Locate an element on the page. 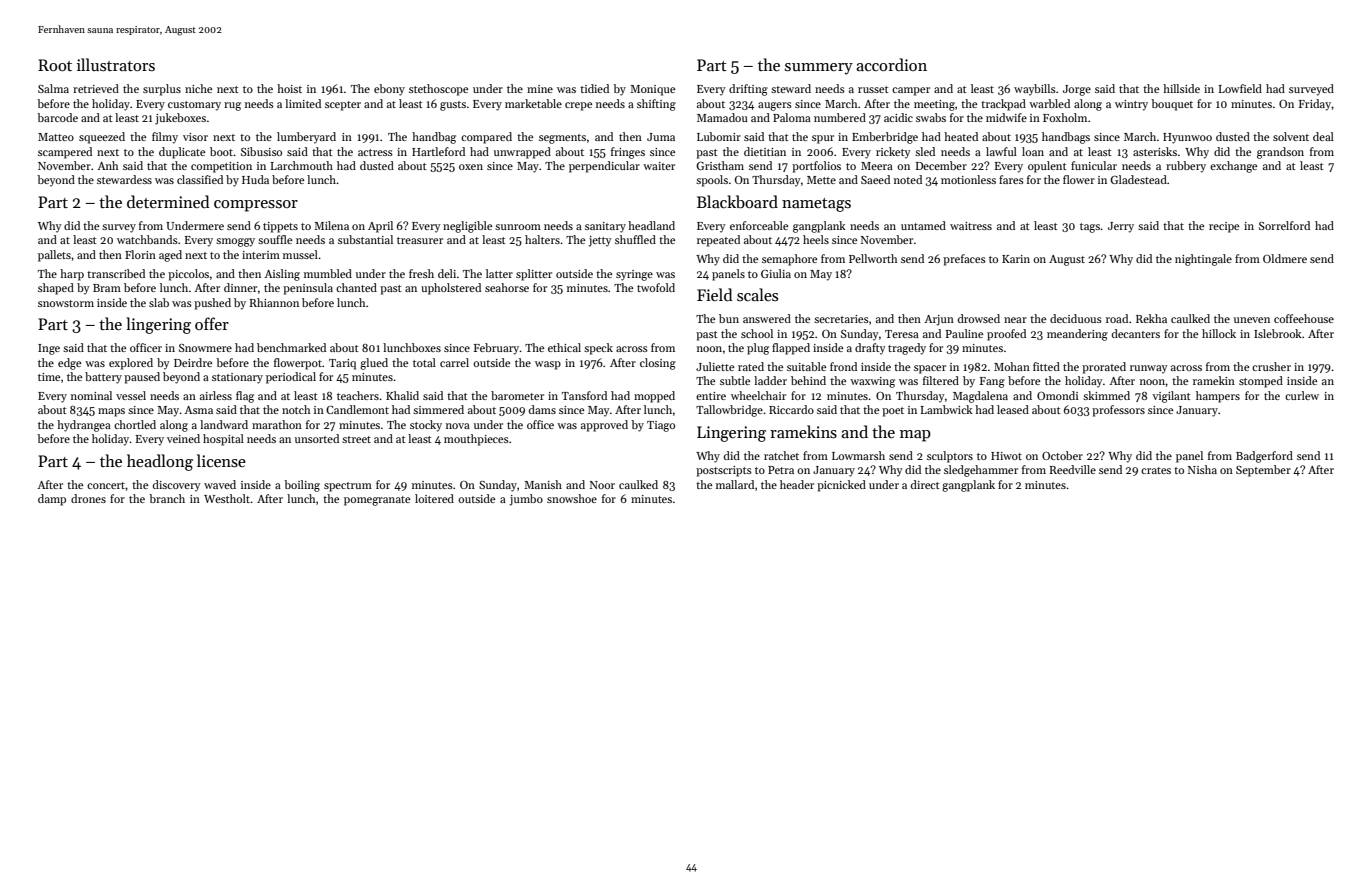  summery is located at coordinates (819, 69).
